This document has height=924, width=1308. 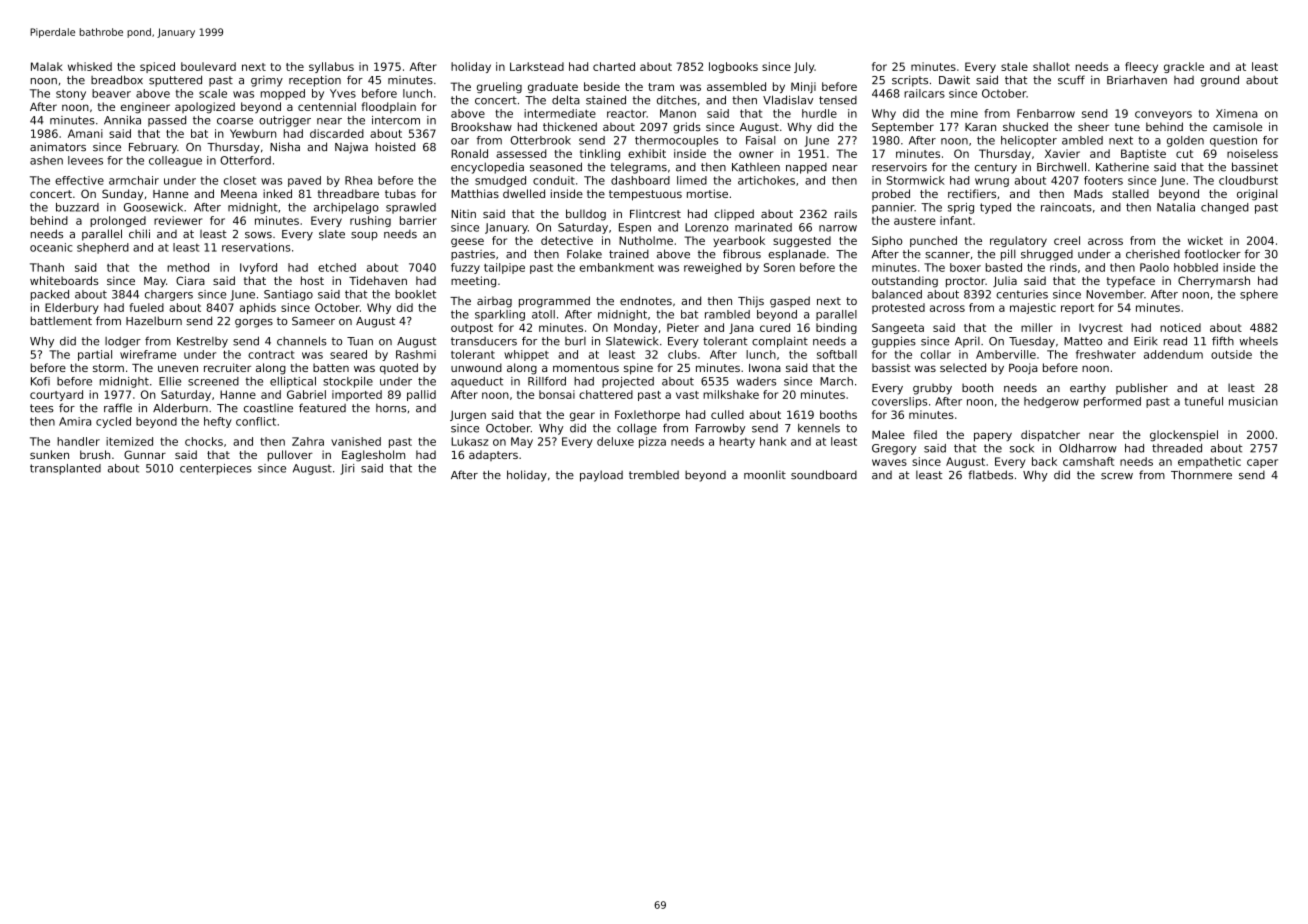 What do you see at coordinates (803, 87) in the document?
I see `Minji` at bounding box center [803, 87].
